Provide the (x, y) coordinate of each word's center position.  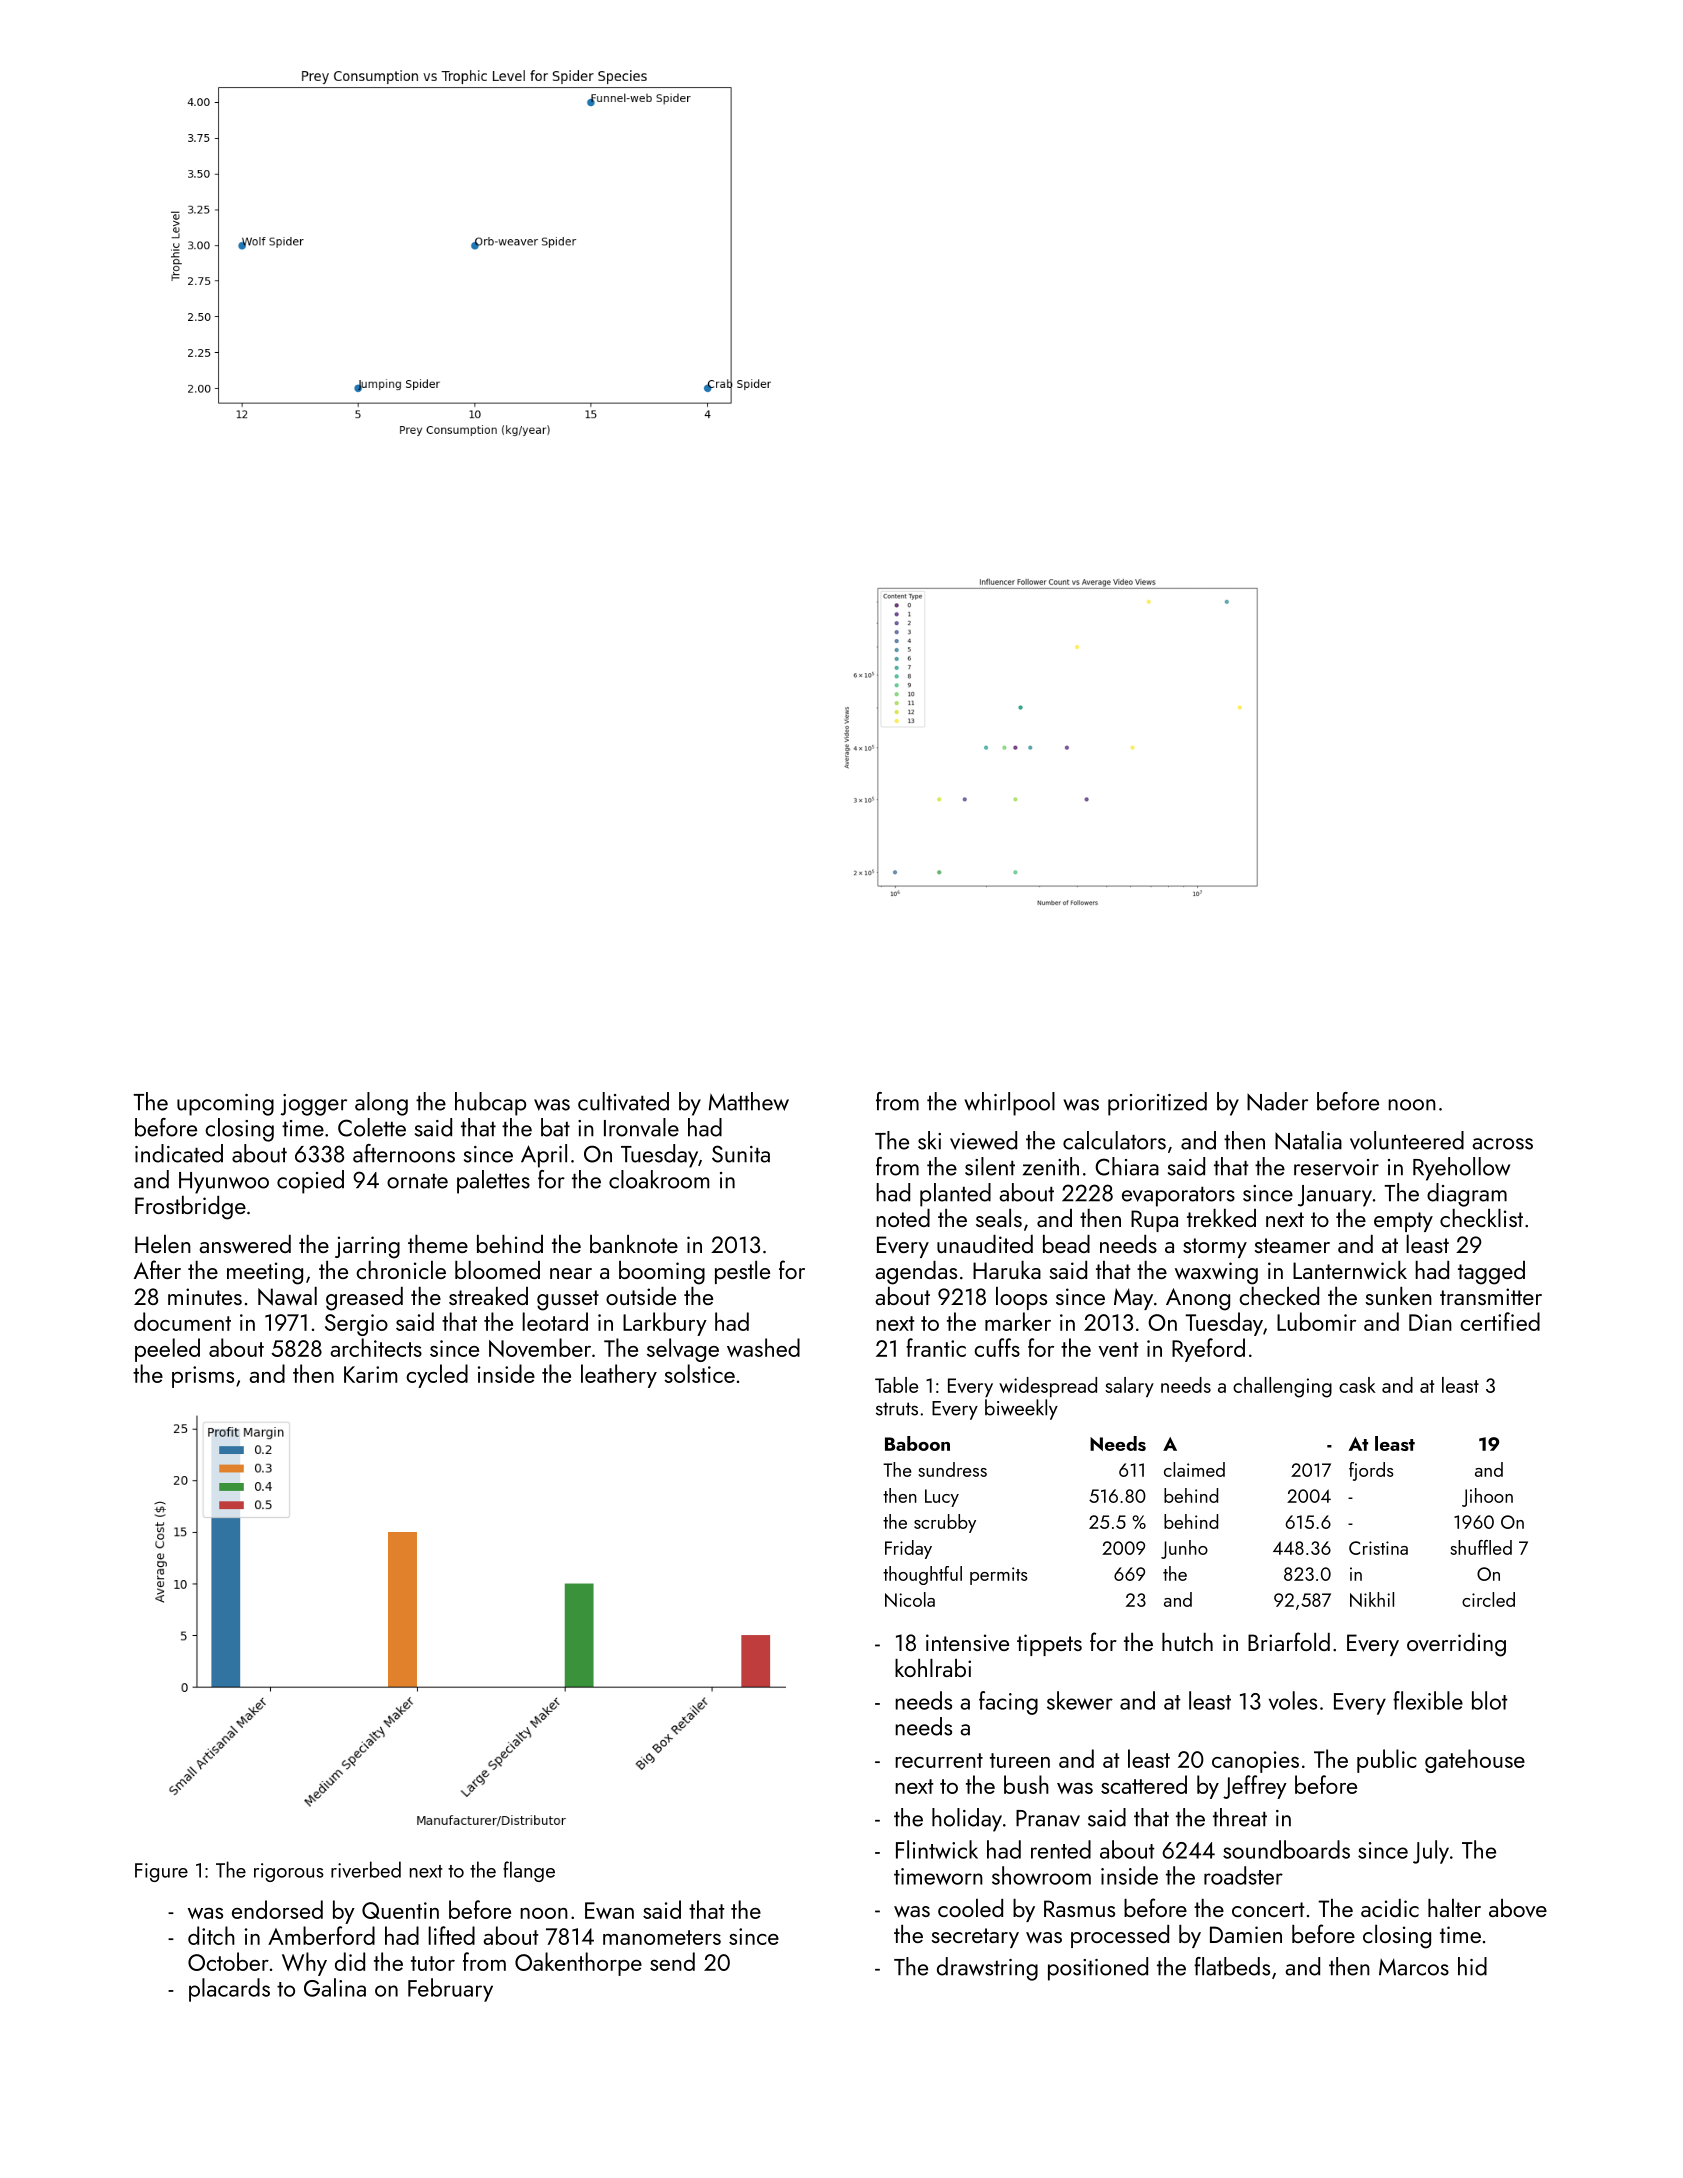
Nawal (287, 1296)
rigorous (289, 1872)
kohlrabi (933, 1668)
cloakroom (659, 1179)
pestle (742, 1272)
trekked (1221, 1218)
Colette (372, 1127)
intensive (967, 1642)
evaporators (1178, 1196)
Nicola (910, 1599)
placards (229, 1990)
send (672, 1961)
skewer (1080, 1700)
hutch (1187, 1642)
